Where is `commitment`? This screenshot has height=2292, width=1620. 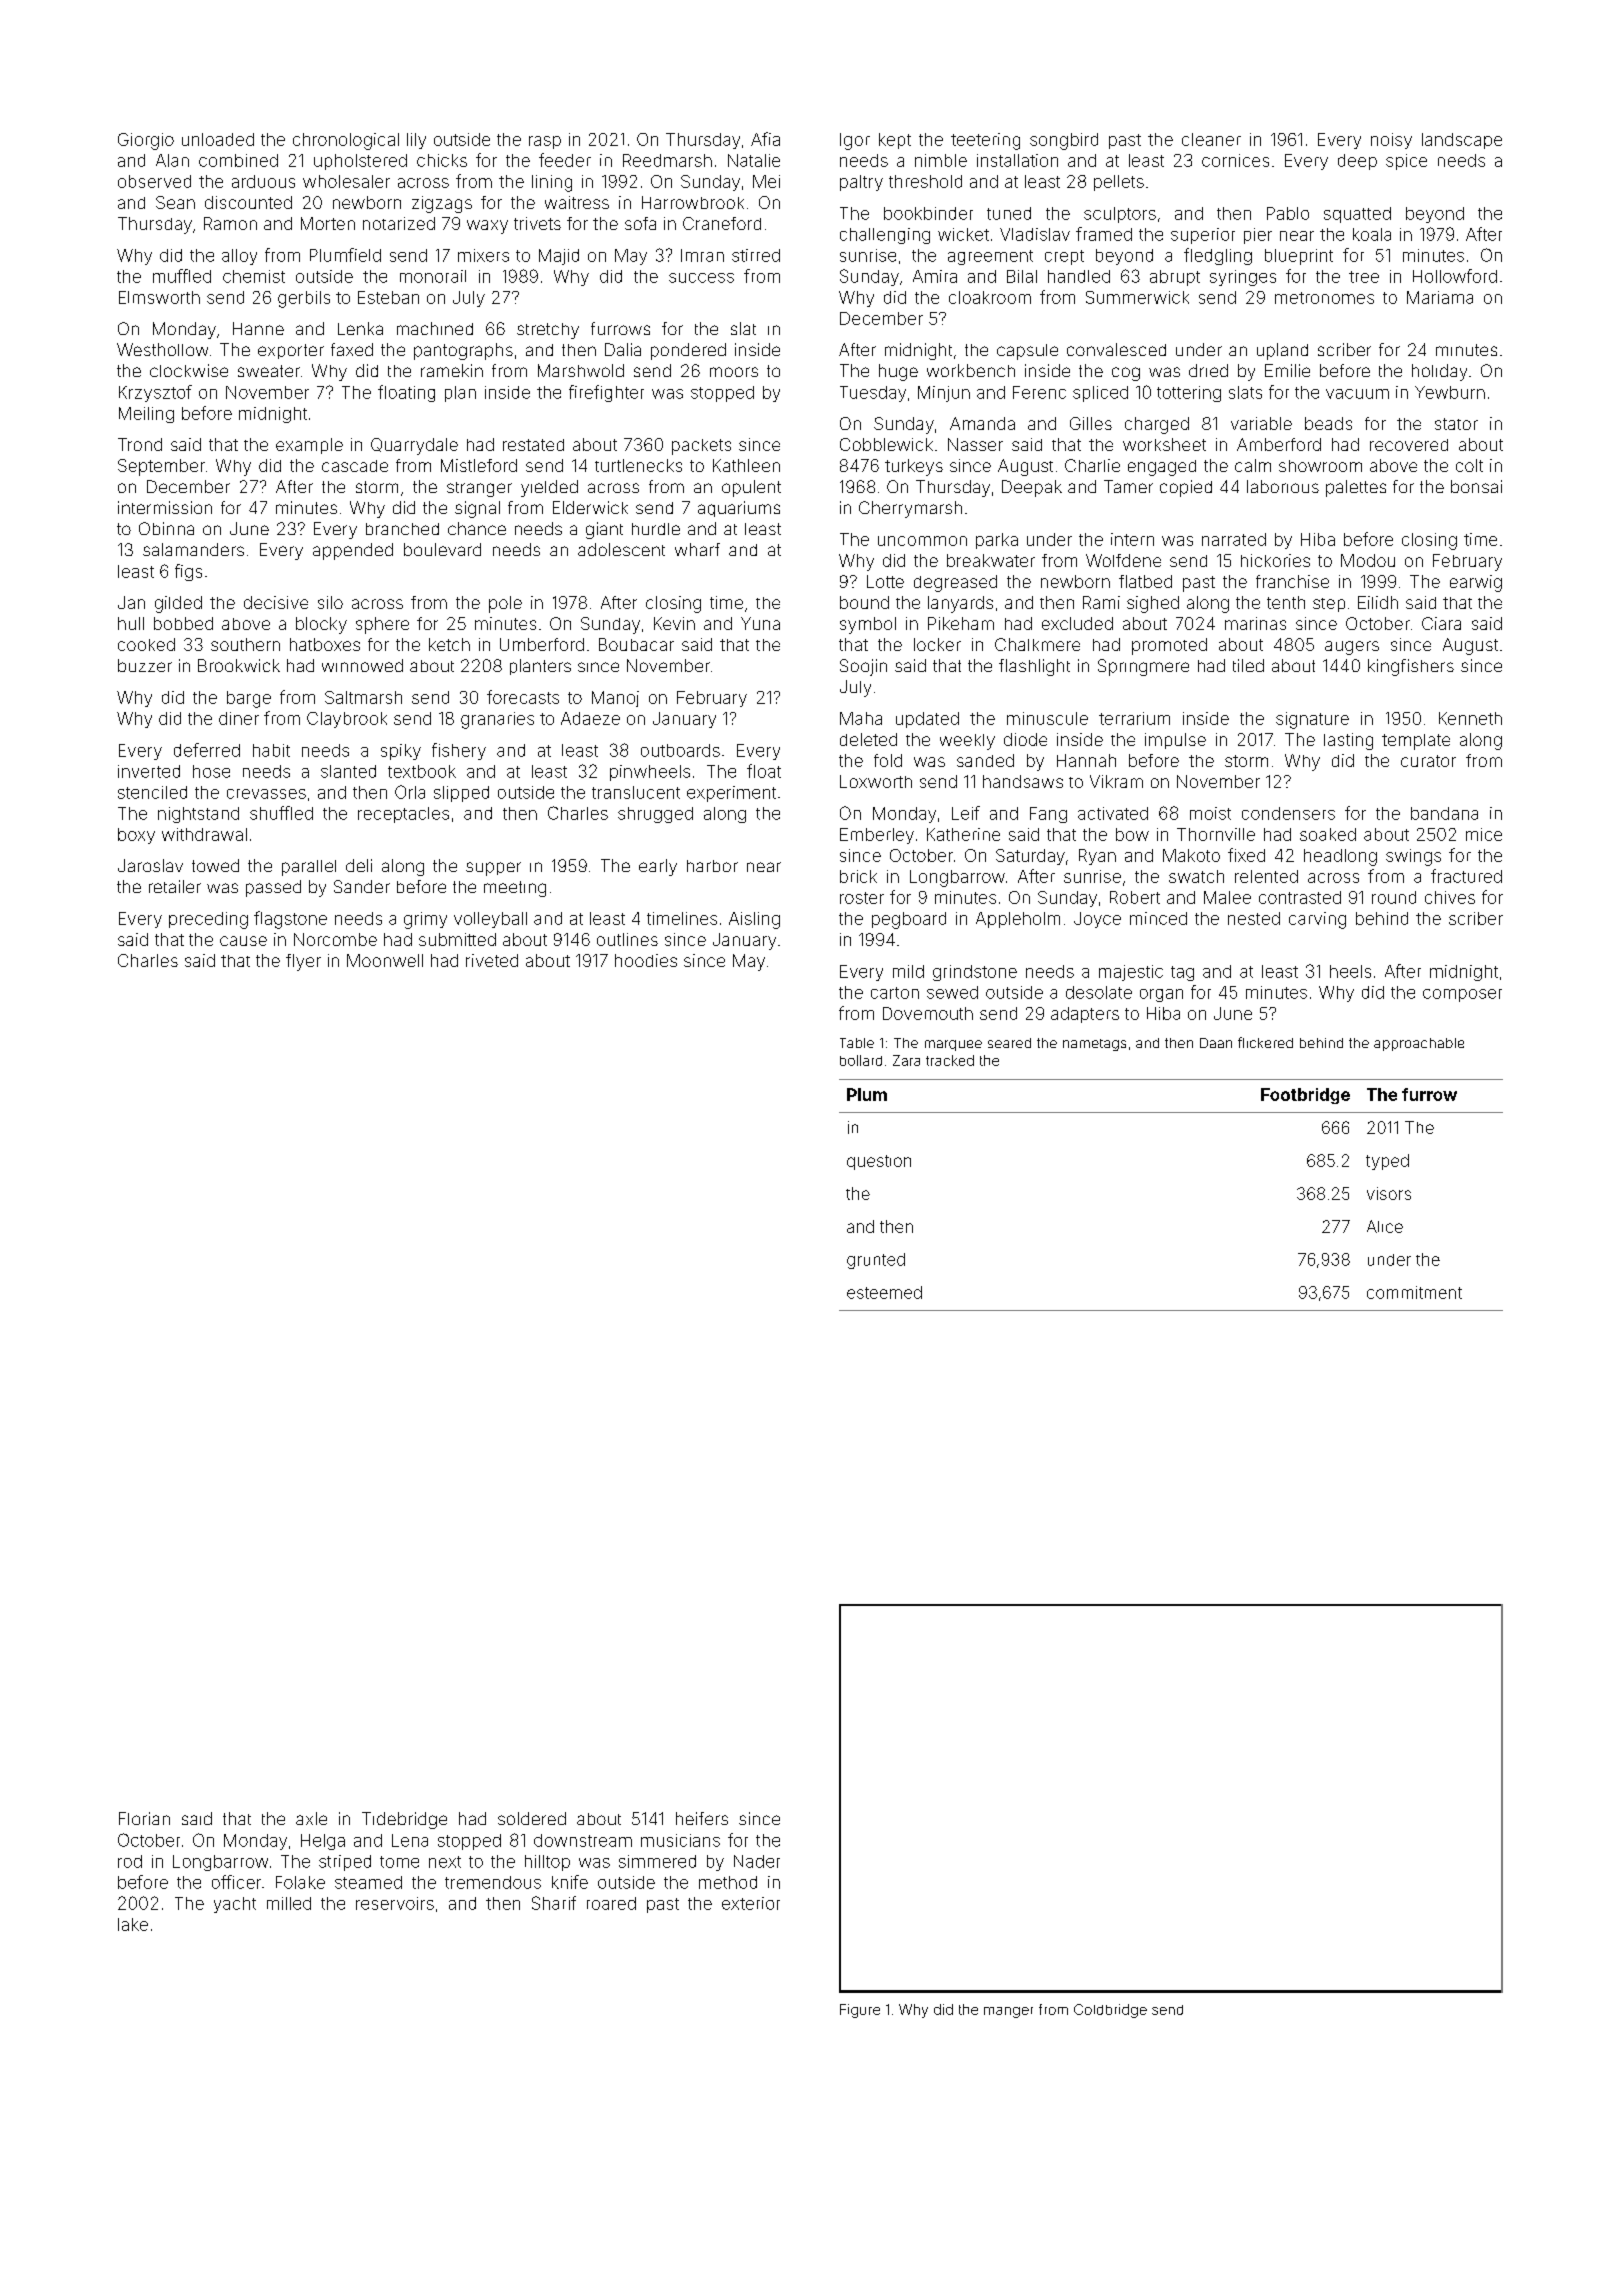 commitment is located at coordinates (1414, 1292).
